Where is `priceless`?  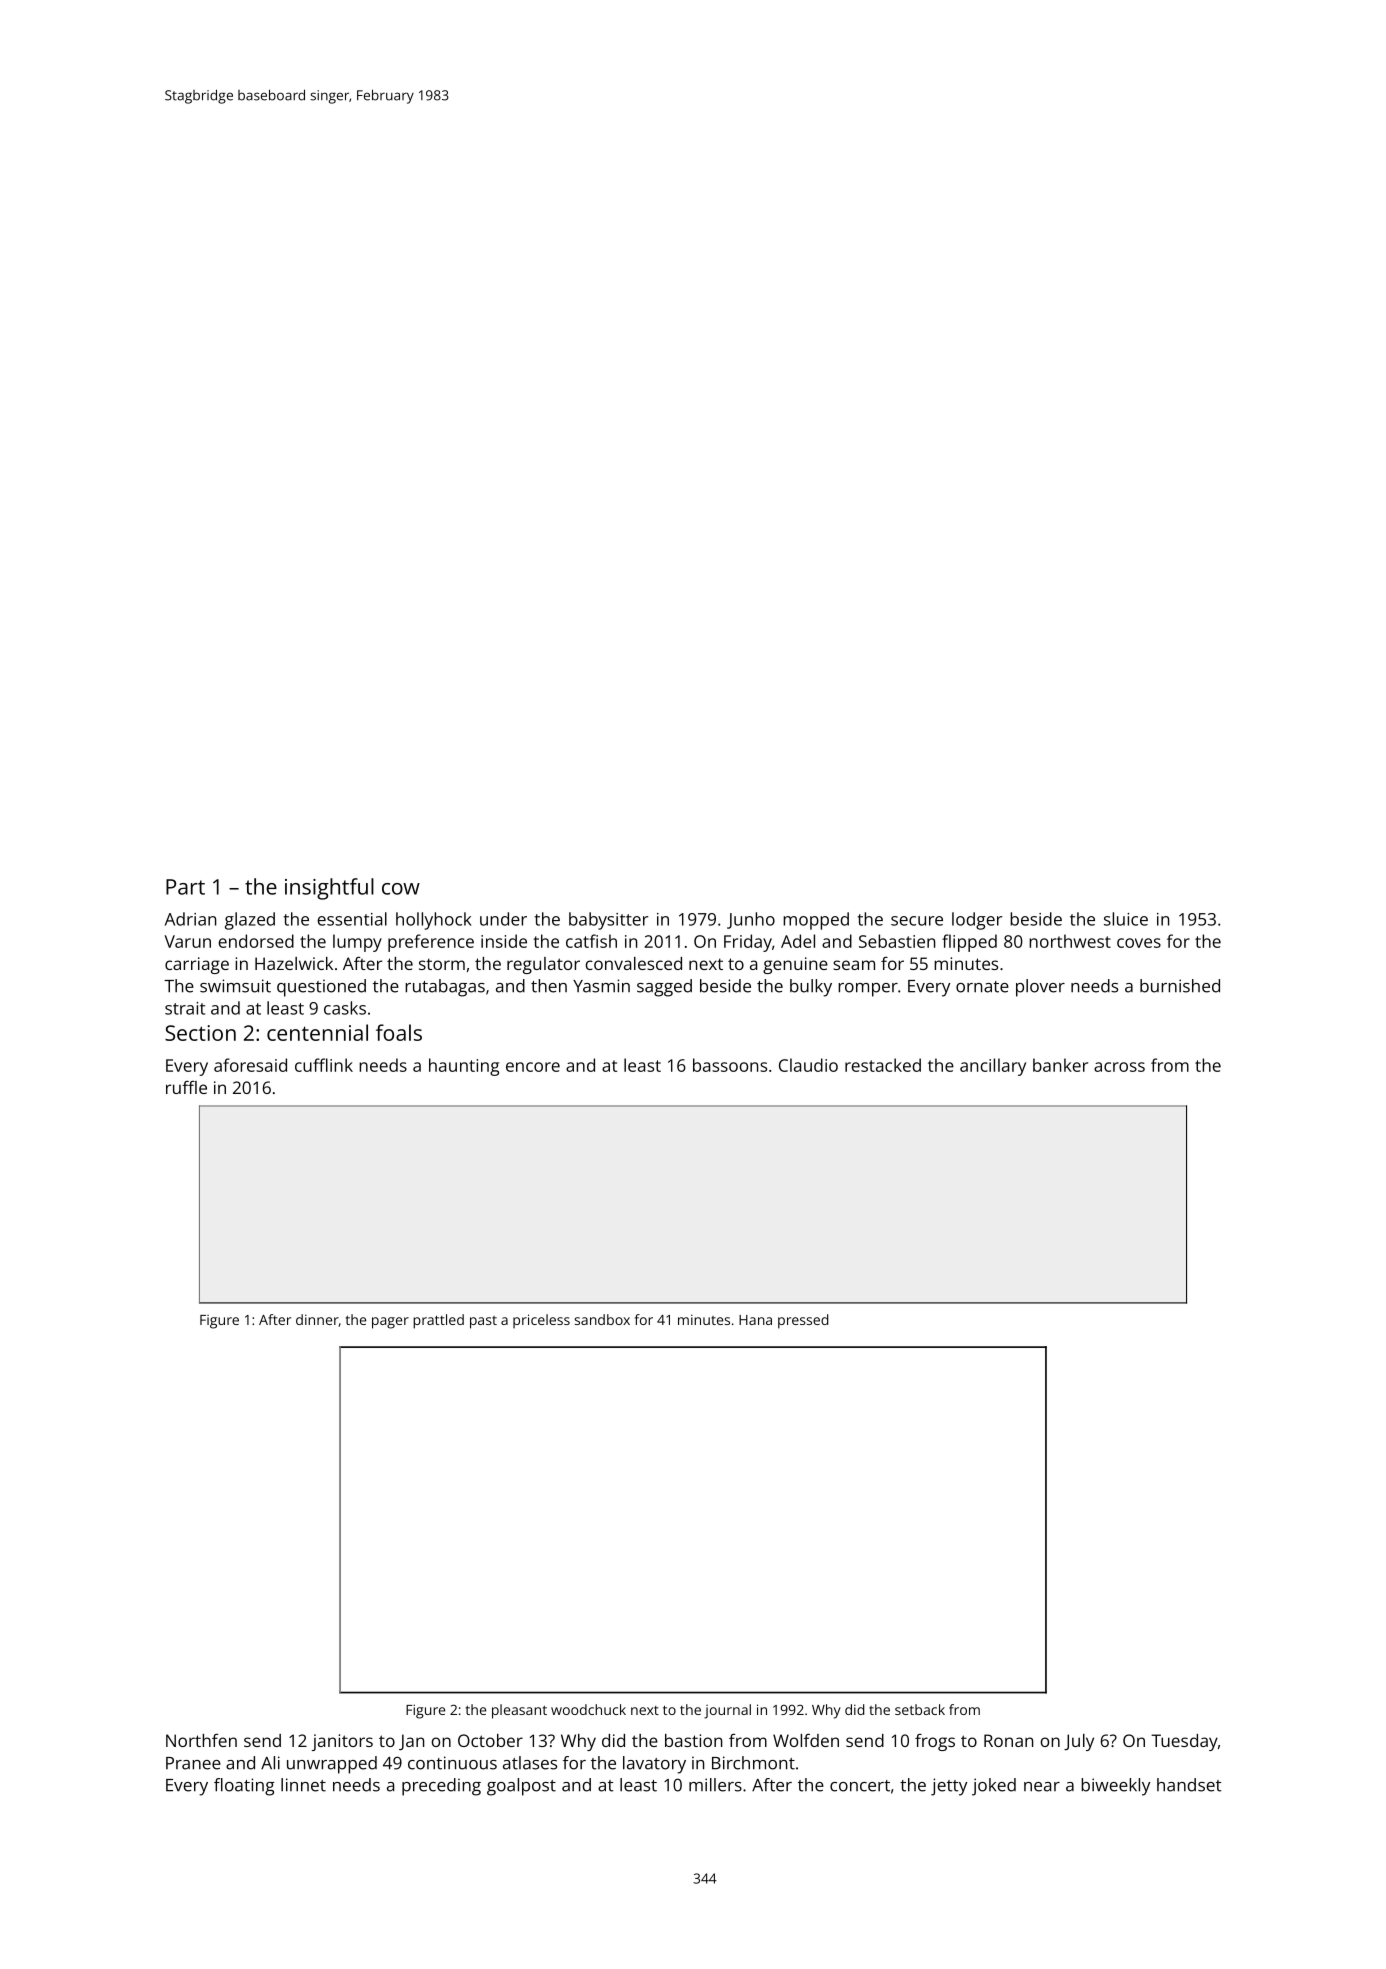 priceless is located at coordinates (541, 1321).
